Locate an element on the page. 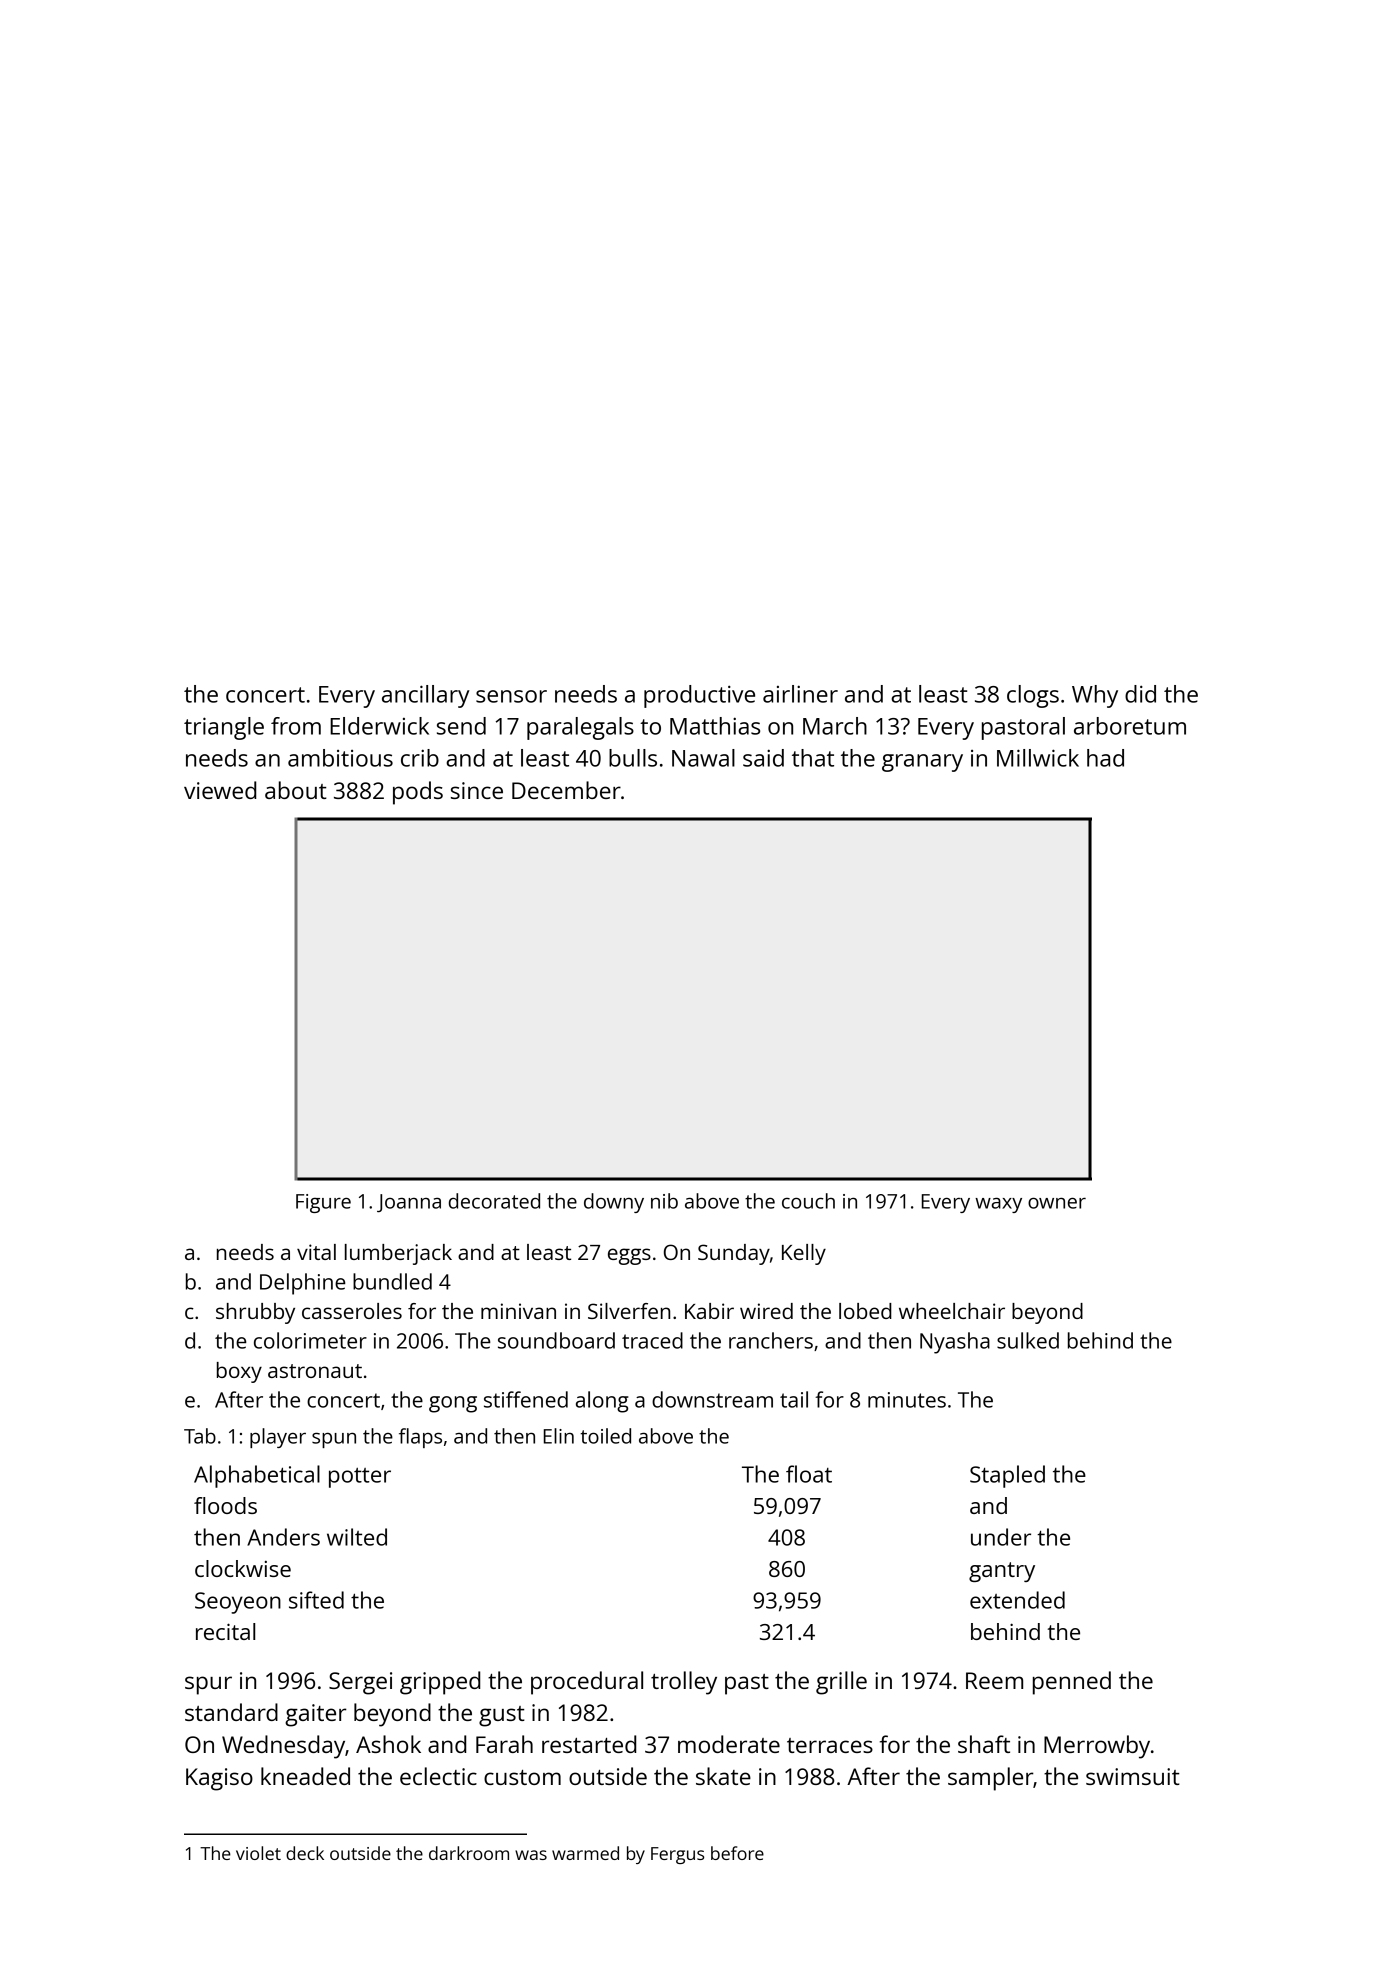 Image resolution: width=1386 pixels, height=1969 pixels. ancillary is located at coordinates (426, 696).
